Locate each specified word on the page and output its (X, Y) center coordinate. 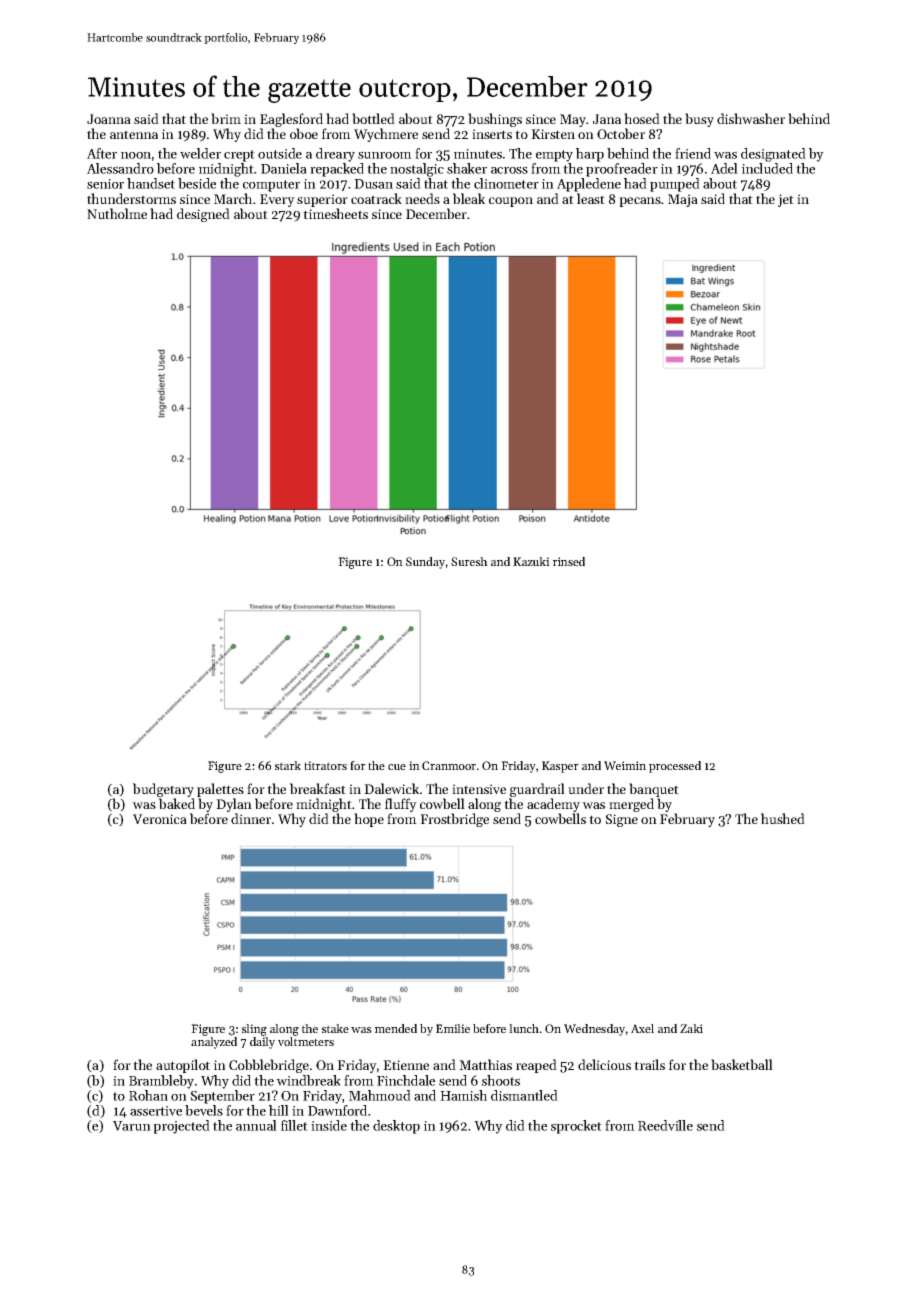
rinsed (569, 561)
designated (773, 155)
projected (181, 1127)
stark (288, 765)
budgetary (163, 790)
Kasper (560, 767)
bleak (469, 198)
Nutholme (117, 213)
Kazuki (531, 561)
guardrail (537, 790)
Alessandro (120, 168)
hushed (783, 818)
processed (675, 767)
